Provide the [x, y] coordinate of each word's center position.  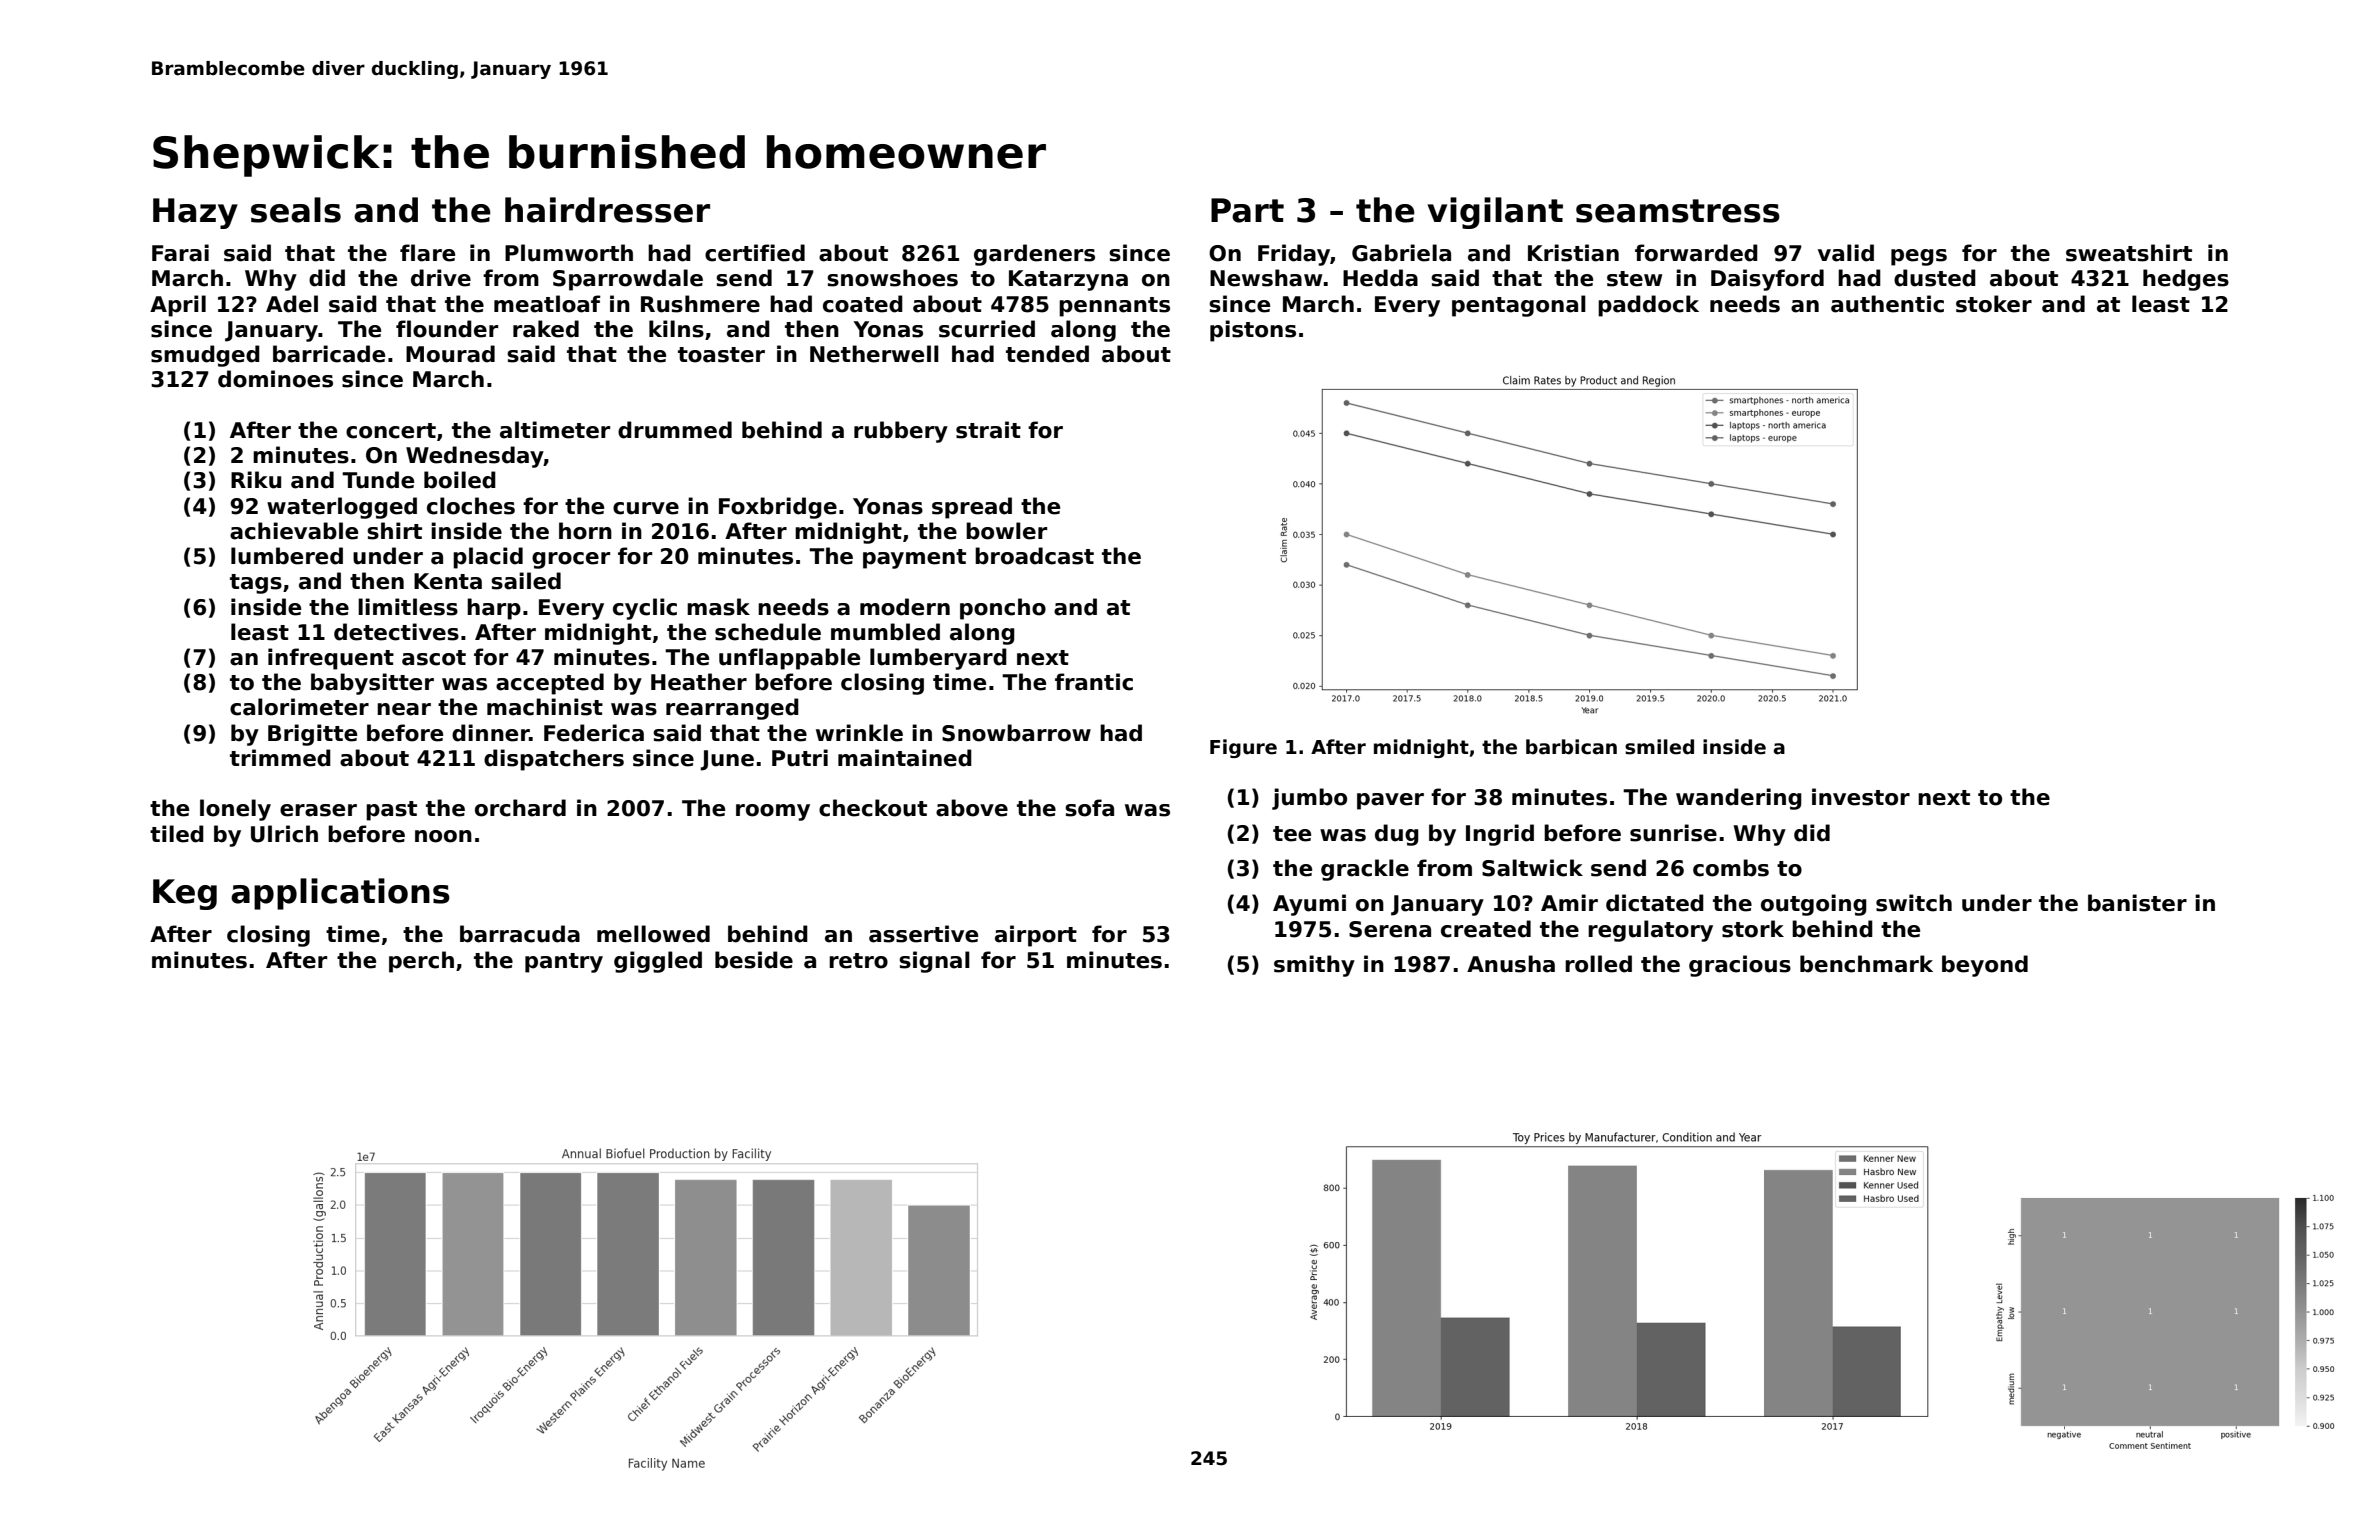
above [972, 808]
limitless [408, 607]
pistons [1253, 331]
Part [1247, 210]
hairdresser [607, 210]
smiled [1659, 747]
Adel [292, 304]
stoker [1994, 304]
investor [1861, 797]
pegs [1919, 257]
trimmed [280, 758]
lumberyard [938, 659]
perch [421, 962]
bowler [1006, 531]
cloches [471, 506]
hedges [2186, 280]
